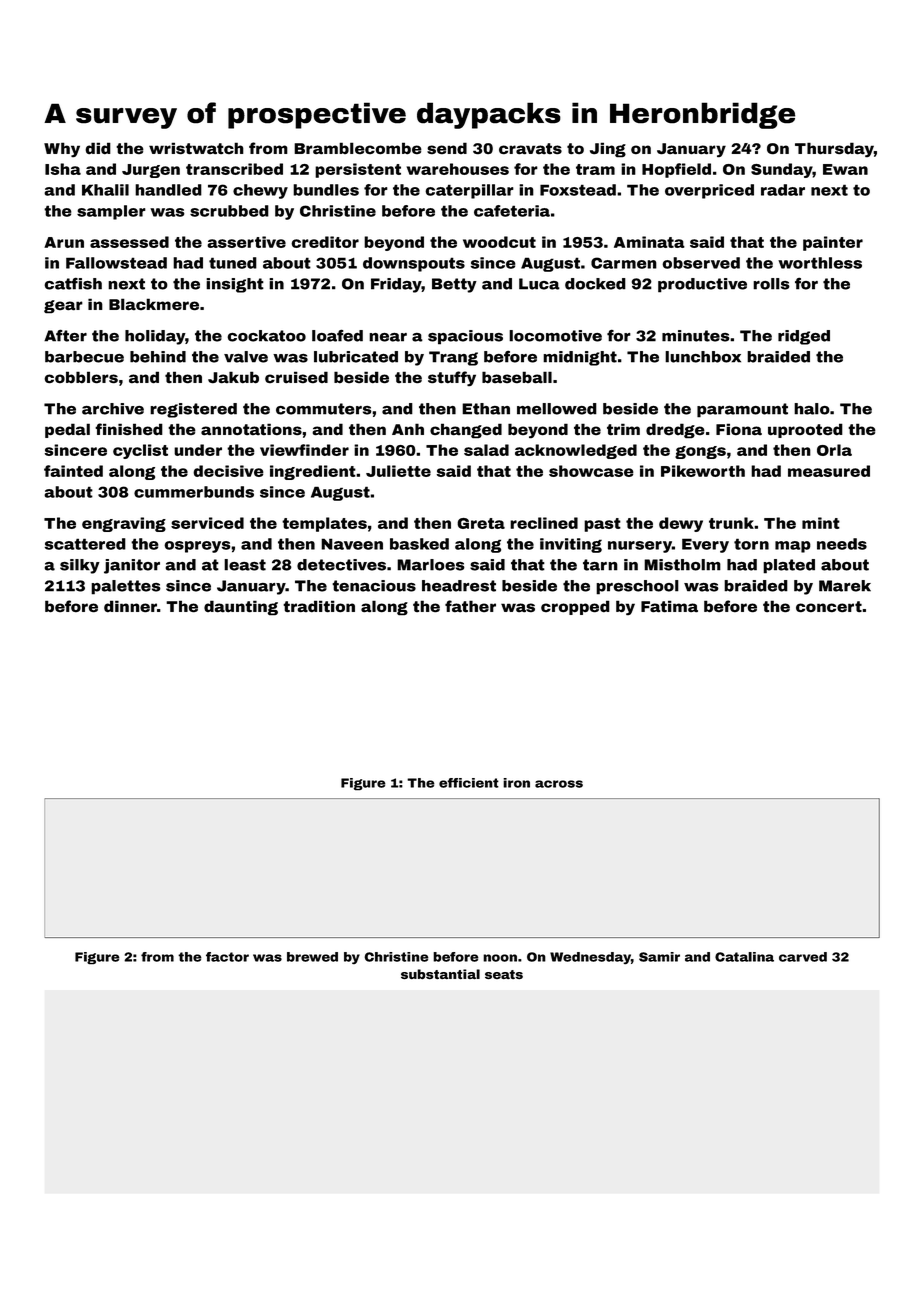 Image resolution: width=924 pixels, height=1308 pixels. Describe the element at coordinates (829, 607) in the page. I see `concert` at that location.
